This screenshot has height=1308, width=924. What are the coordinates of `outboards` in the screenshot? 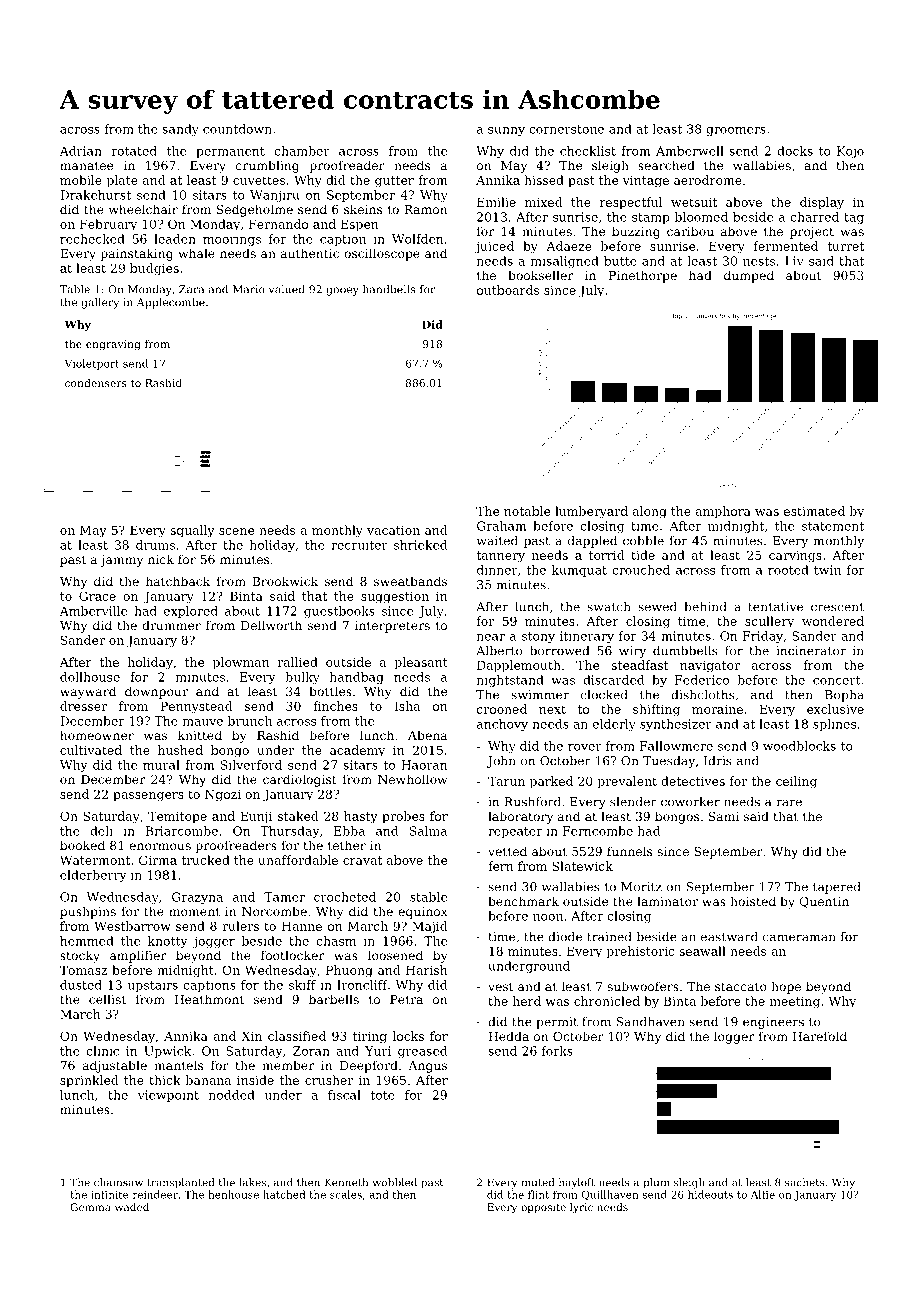 It's located at (508, 290).
